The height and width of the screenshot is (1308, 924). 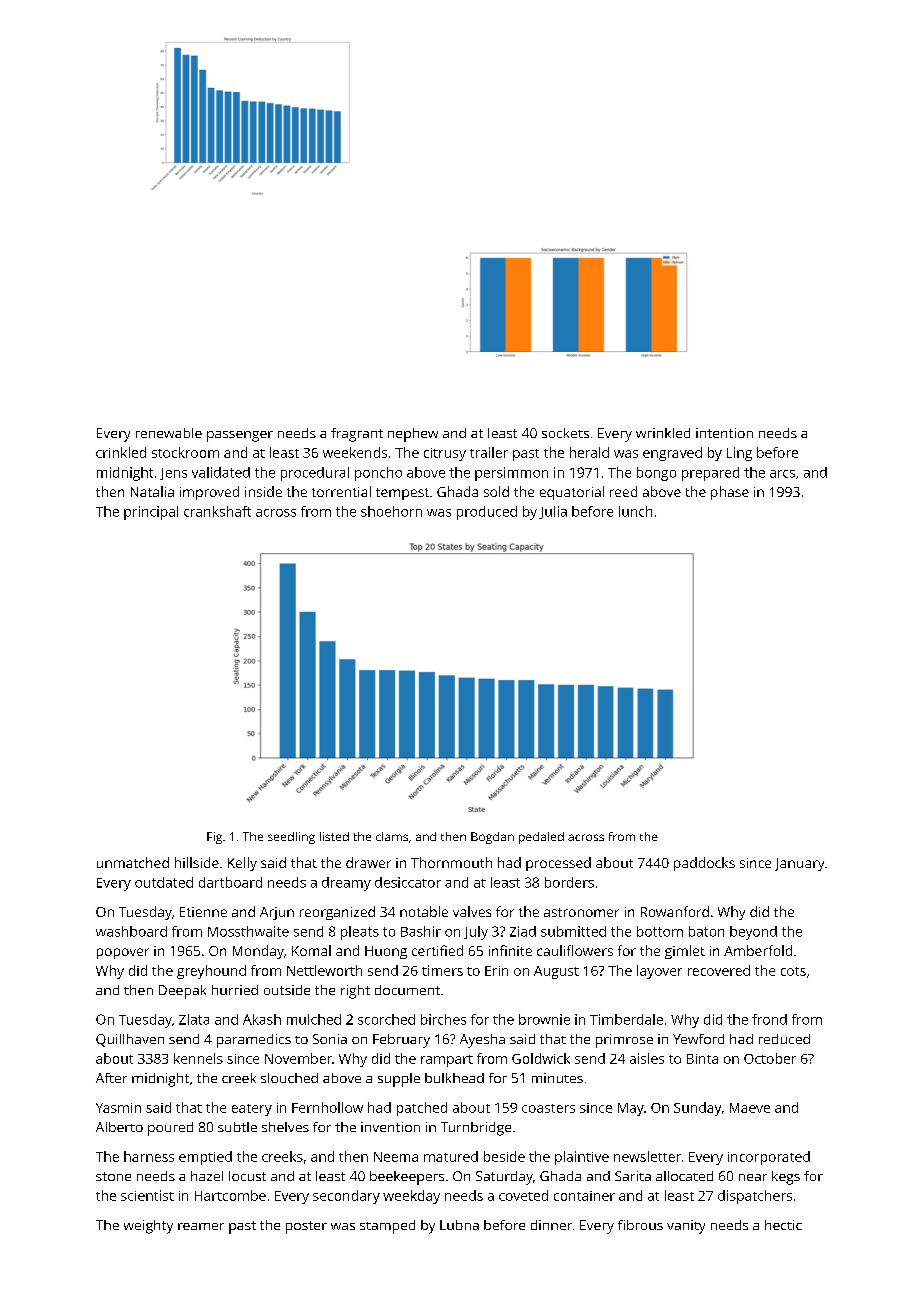 I want to click on prepared, so click(x=710, y=474).
